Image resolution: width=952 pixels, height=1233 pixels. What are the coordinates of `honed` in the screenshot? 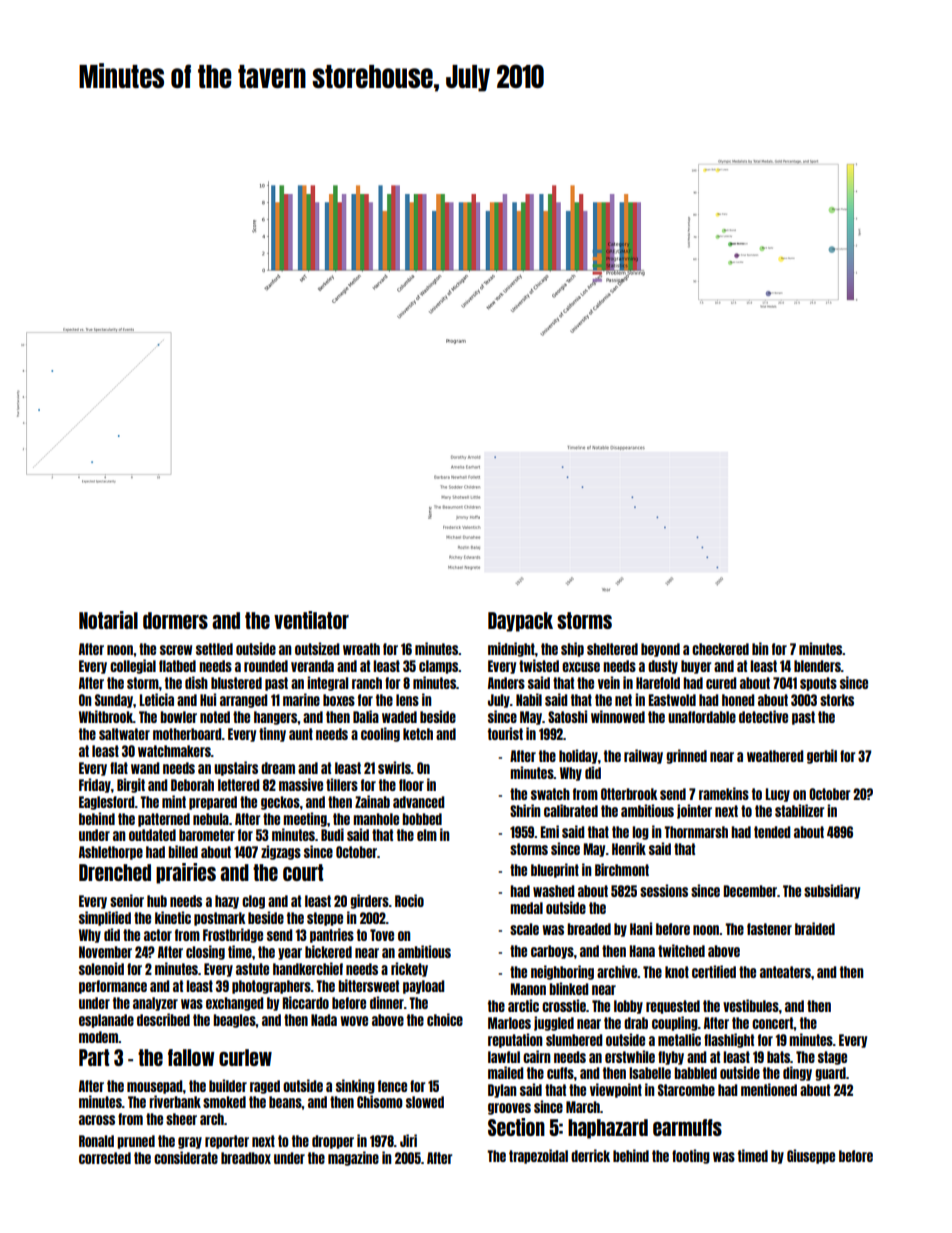 It's located at (738, 700).
